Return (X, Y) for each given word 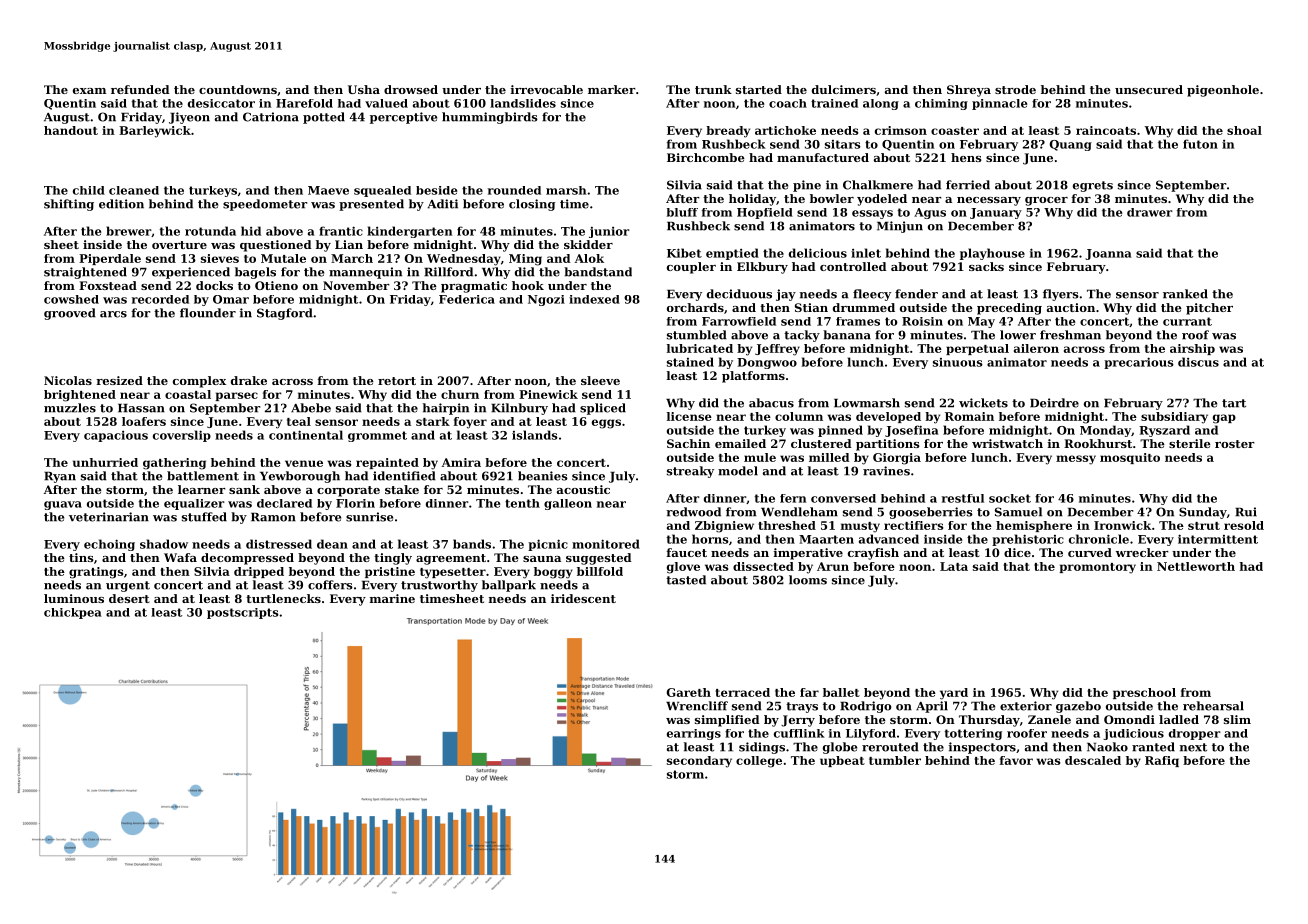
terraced (742, 692)
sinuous (958, 362)
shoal (1244, 130)
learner (202, 489)
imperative (808, 554)
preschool (1144, 693)
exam (89, 91)
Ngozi (546, 300)
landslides (523, 103)
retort (397, 381)
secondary (699, 762)
